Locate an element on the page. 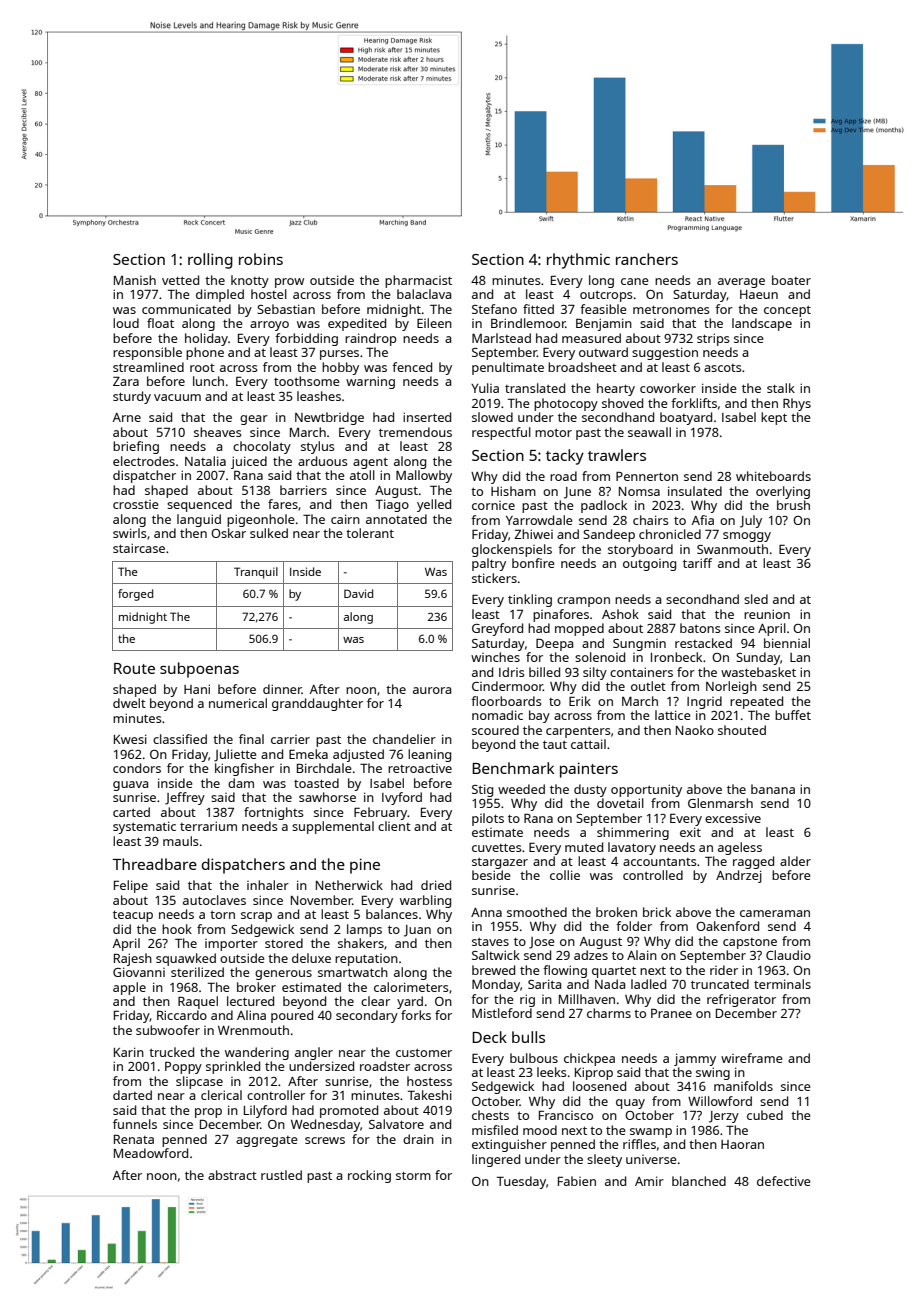  boater is located at coordinates (791, 280).
